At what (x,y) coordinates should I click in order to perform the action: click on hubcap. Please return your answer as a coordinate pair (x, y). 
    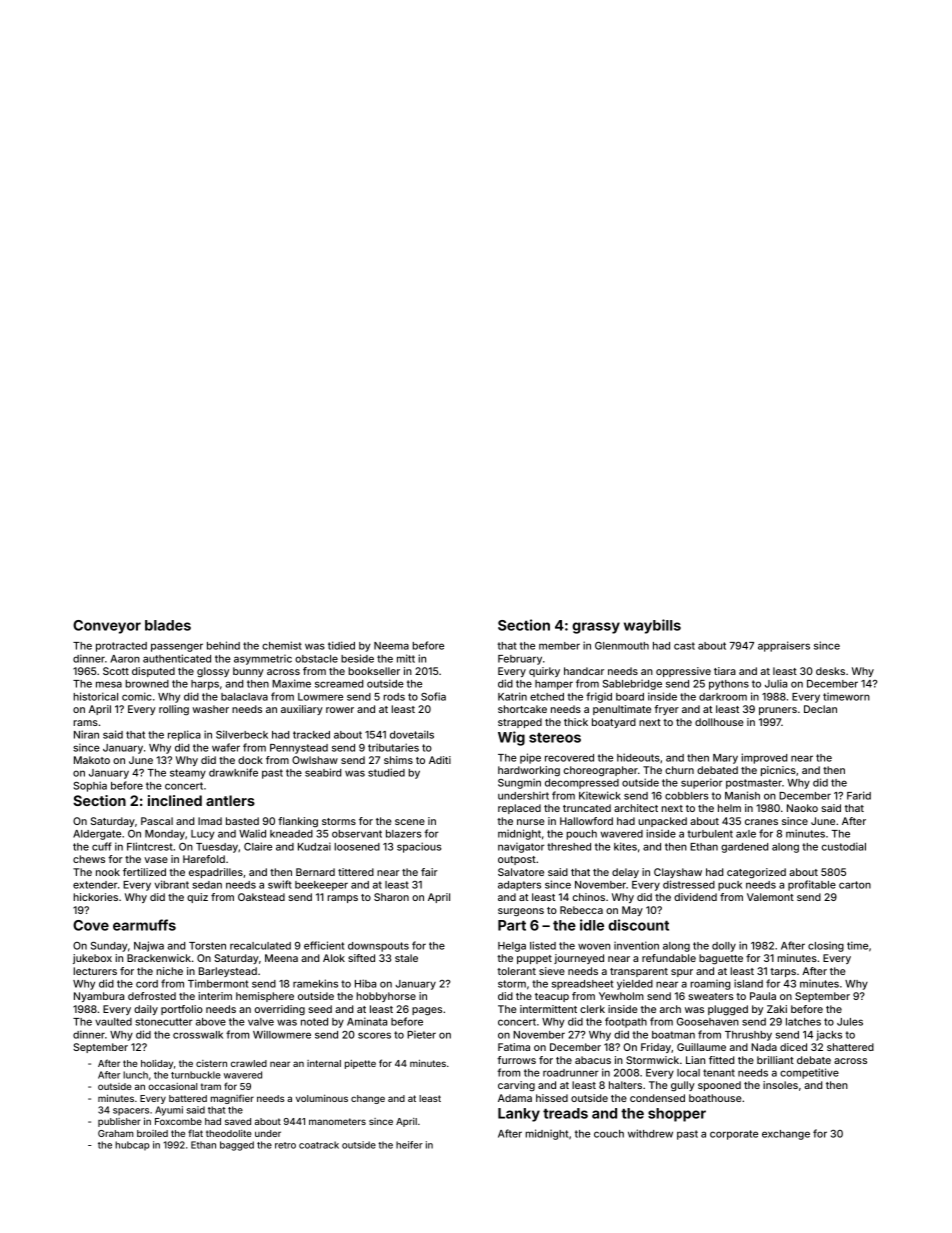
    Looking at the image, I should click on (132, 1146).
